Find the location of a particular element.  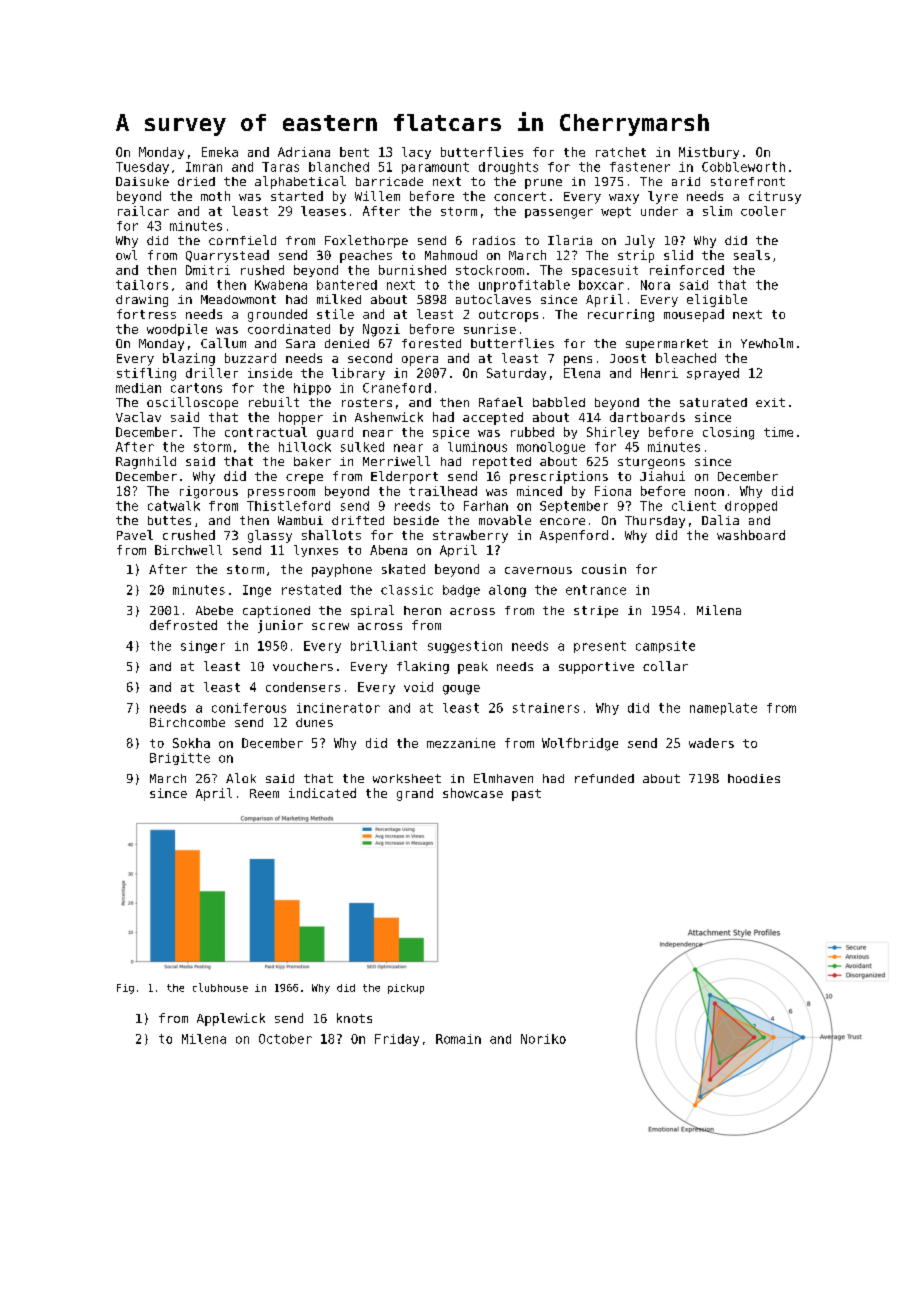

indicated is located at coordinates (322, 793).
